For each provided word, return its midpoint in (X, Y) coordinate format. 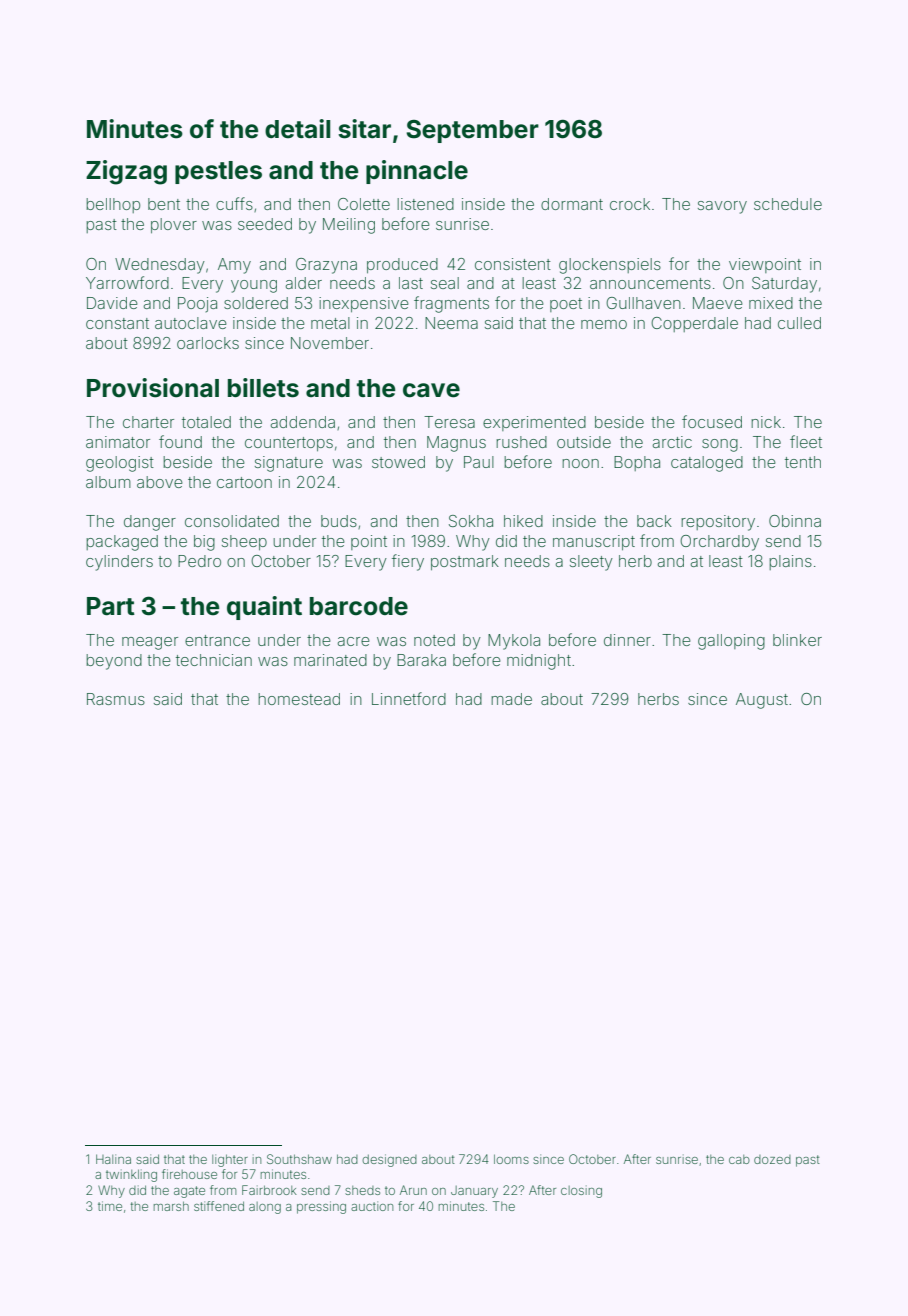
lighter (230, 1160)
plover (174, 225)
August (762, 701)
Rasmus (116, 699)
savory (722, 207)
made (511, 699)
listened (425, 204)
